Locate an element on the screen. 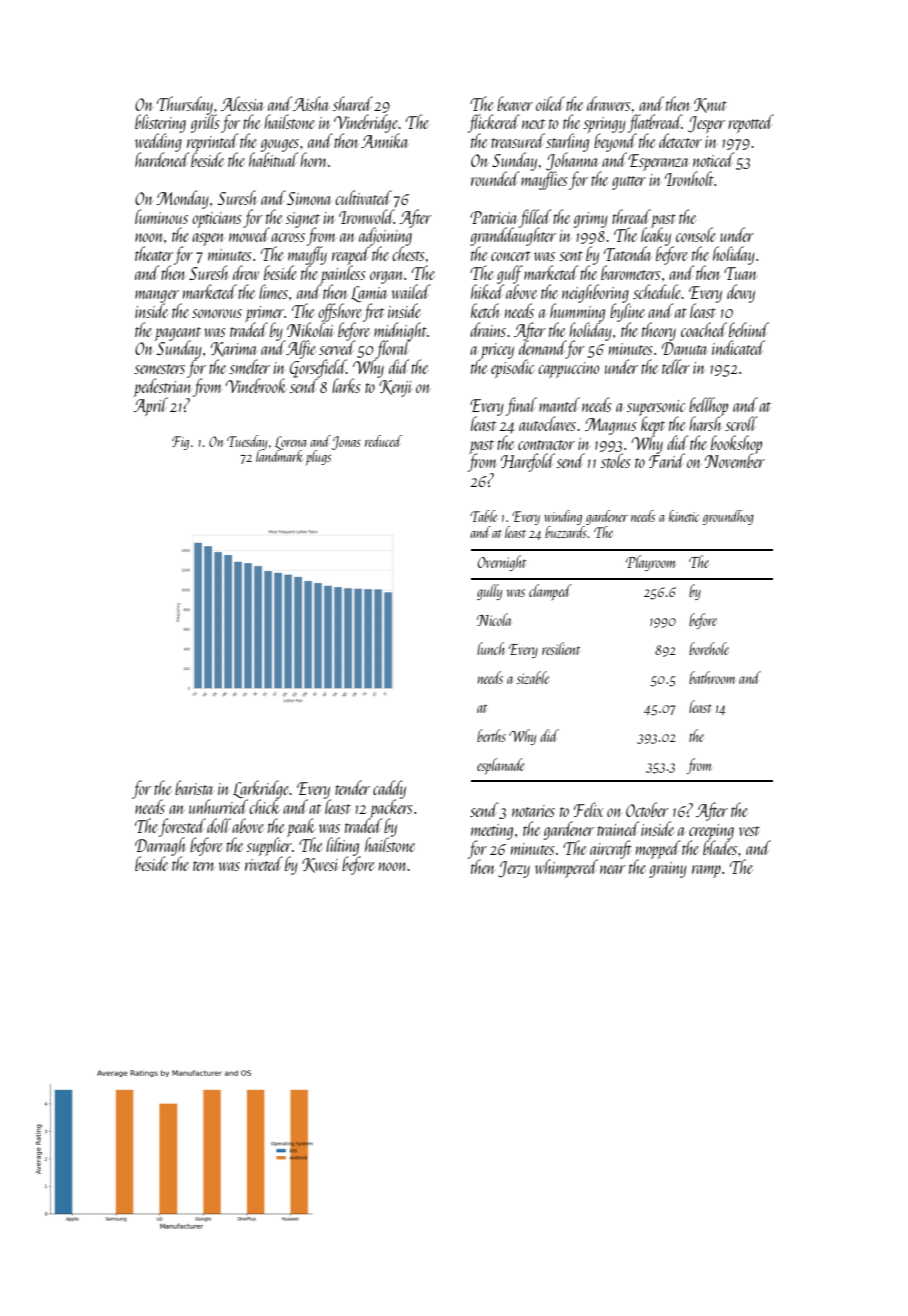  mowed is located at coordinates (249, 235).
